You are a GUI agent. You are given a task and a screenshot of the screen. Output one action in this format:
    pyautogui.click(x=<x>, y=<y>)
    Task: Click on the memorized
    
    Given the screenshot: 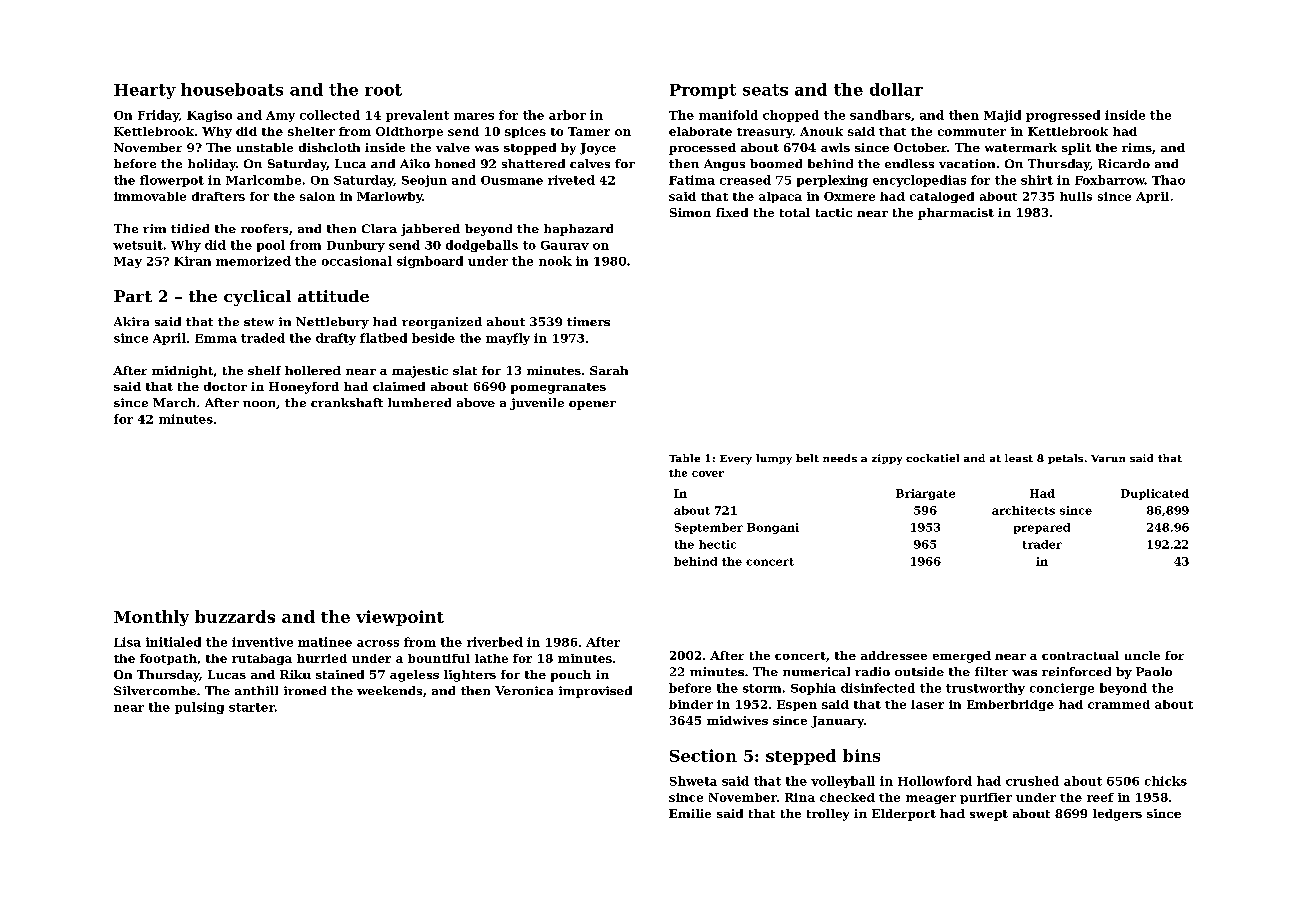 What is the action you would take?
    pyautogui.click(x=253, y=261)
